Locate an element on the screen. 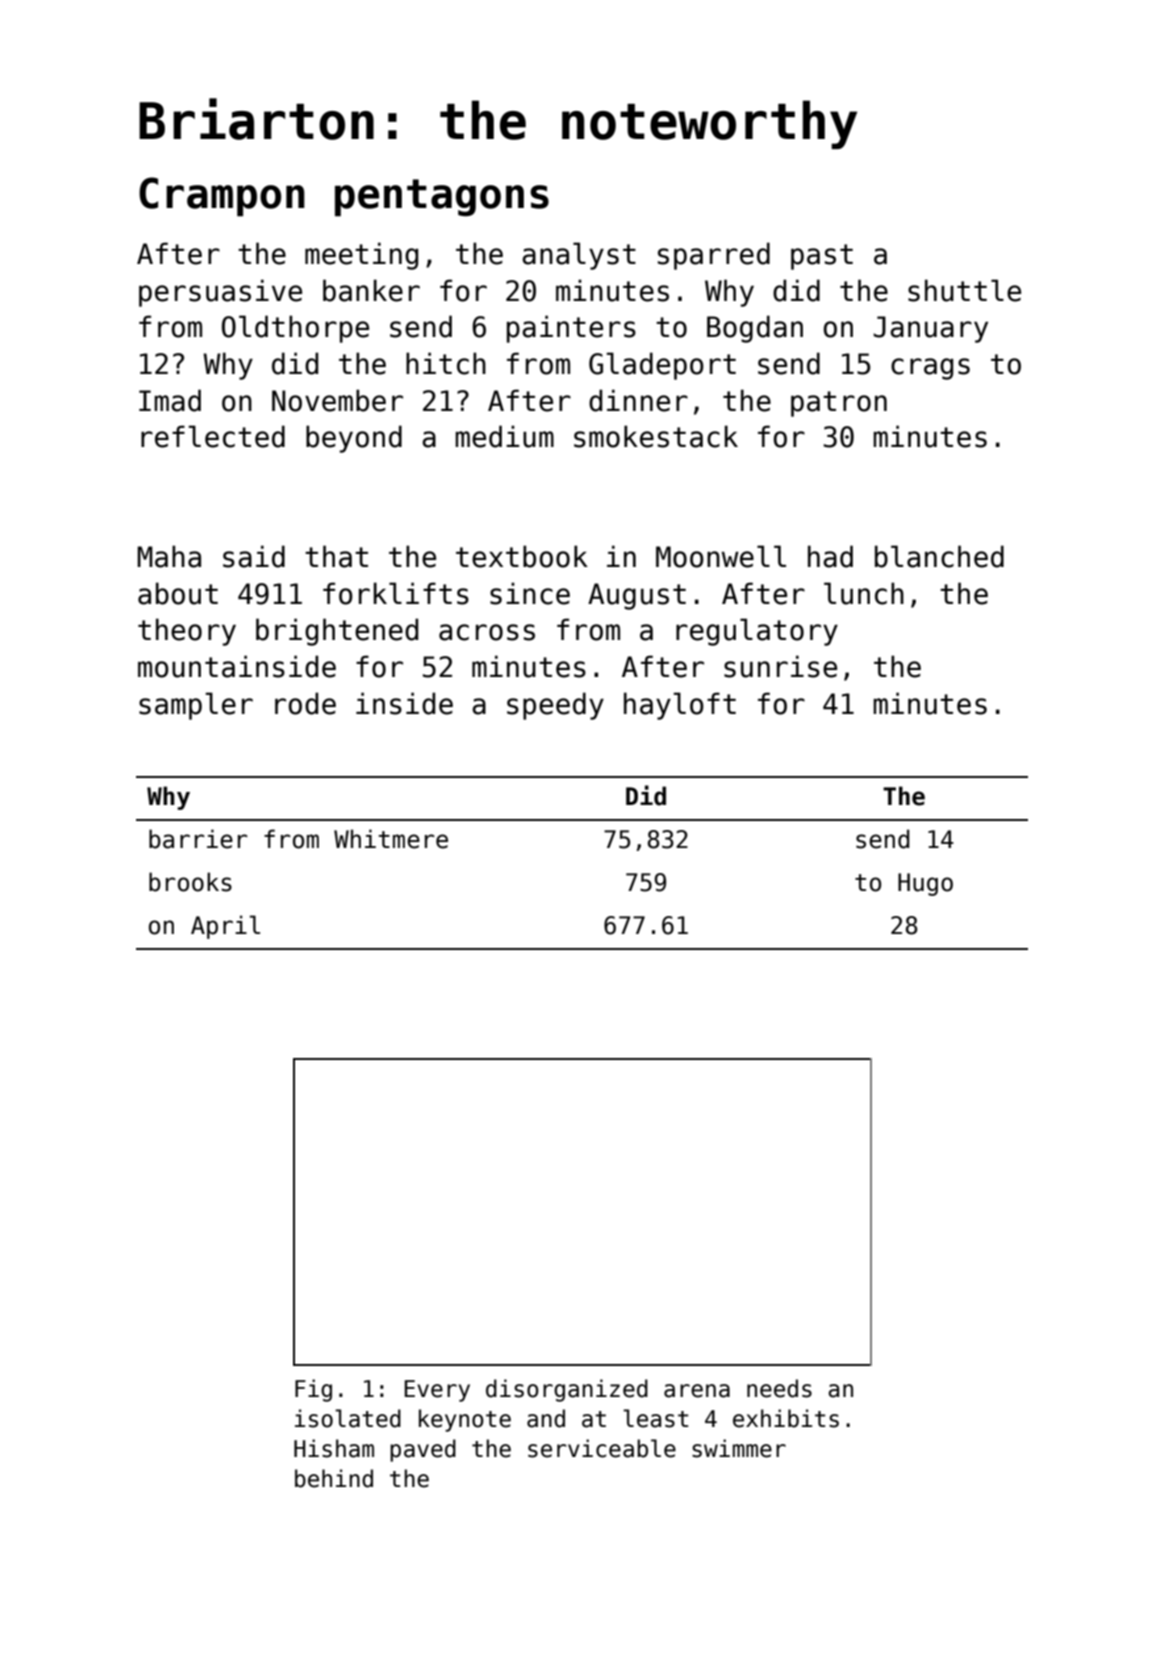  pentagons is located at coordinates (442, 198).
